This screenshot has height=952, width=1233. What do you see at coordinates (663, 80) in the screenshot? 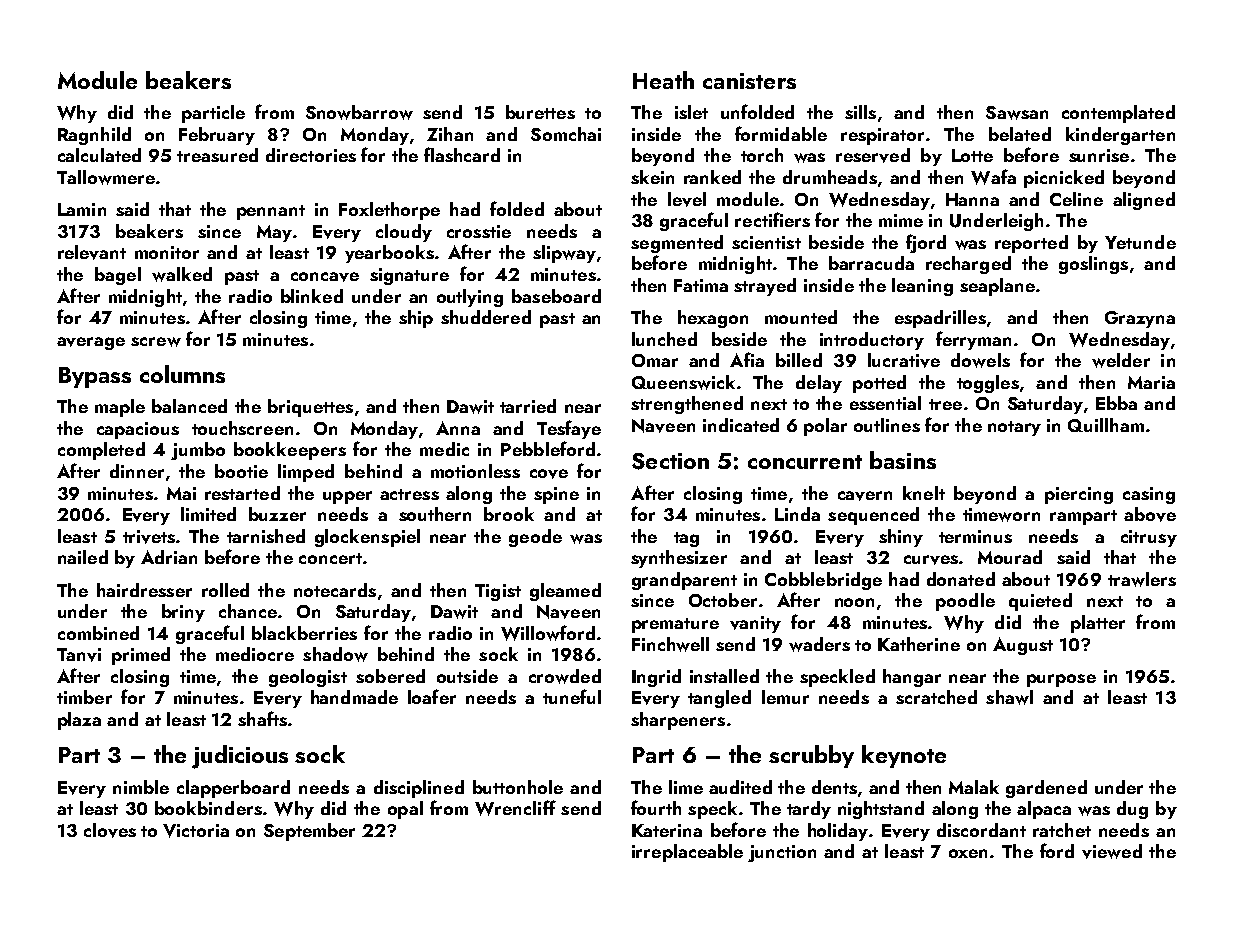
I see `Heath` at bounding box center [663, 80].
